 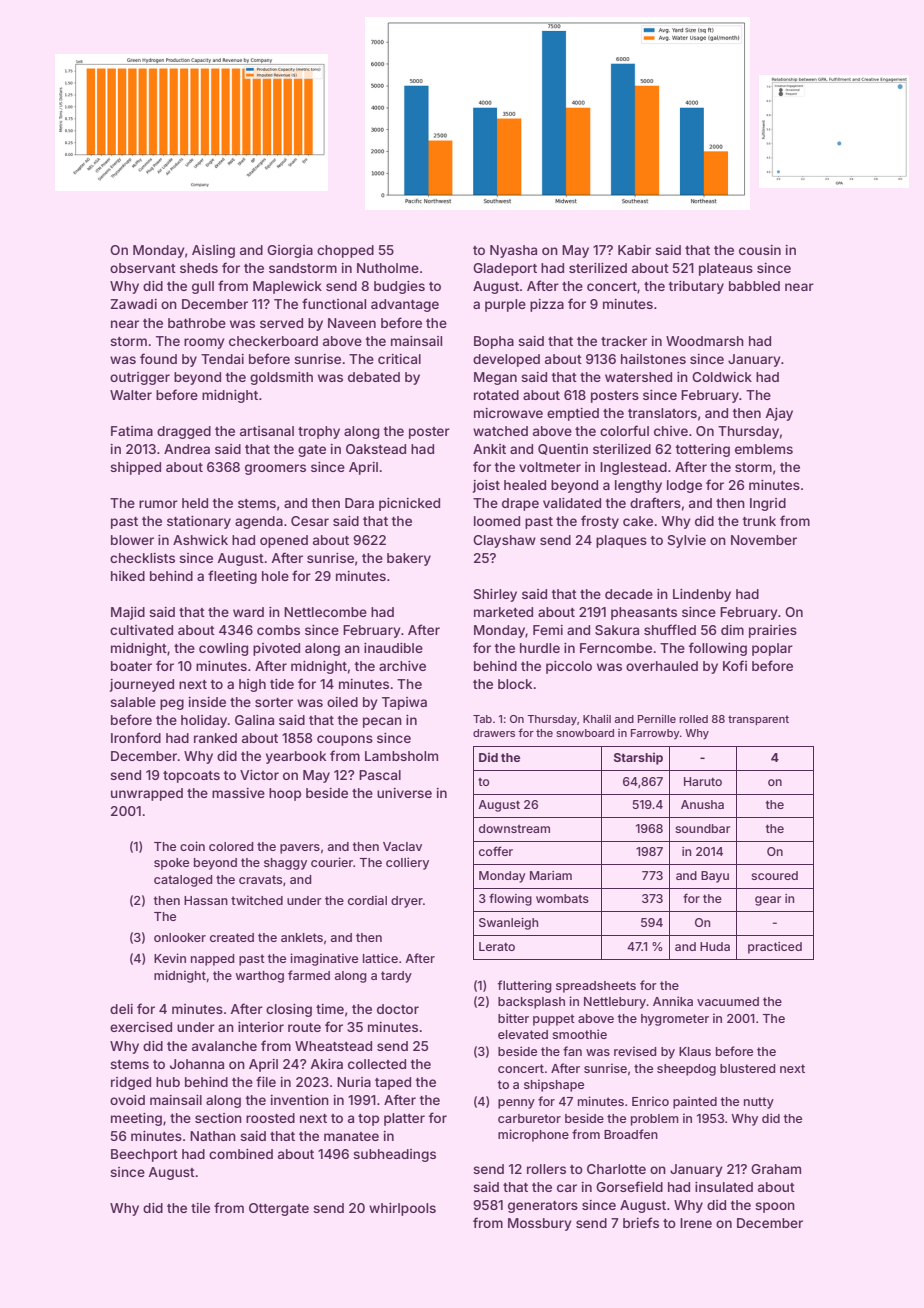 I want to click on Kofi, so click(x=735, y=665).
